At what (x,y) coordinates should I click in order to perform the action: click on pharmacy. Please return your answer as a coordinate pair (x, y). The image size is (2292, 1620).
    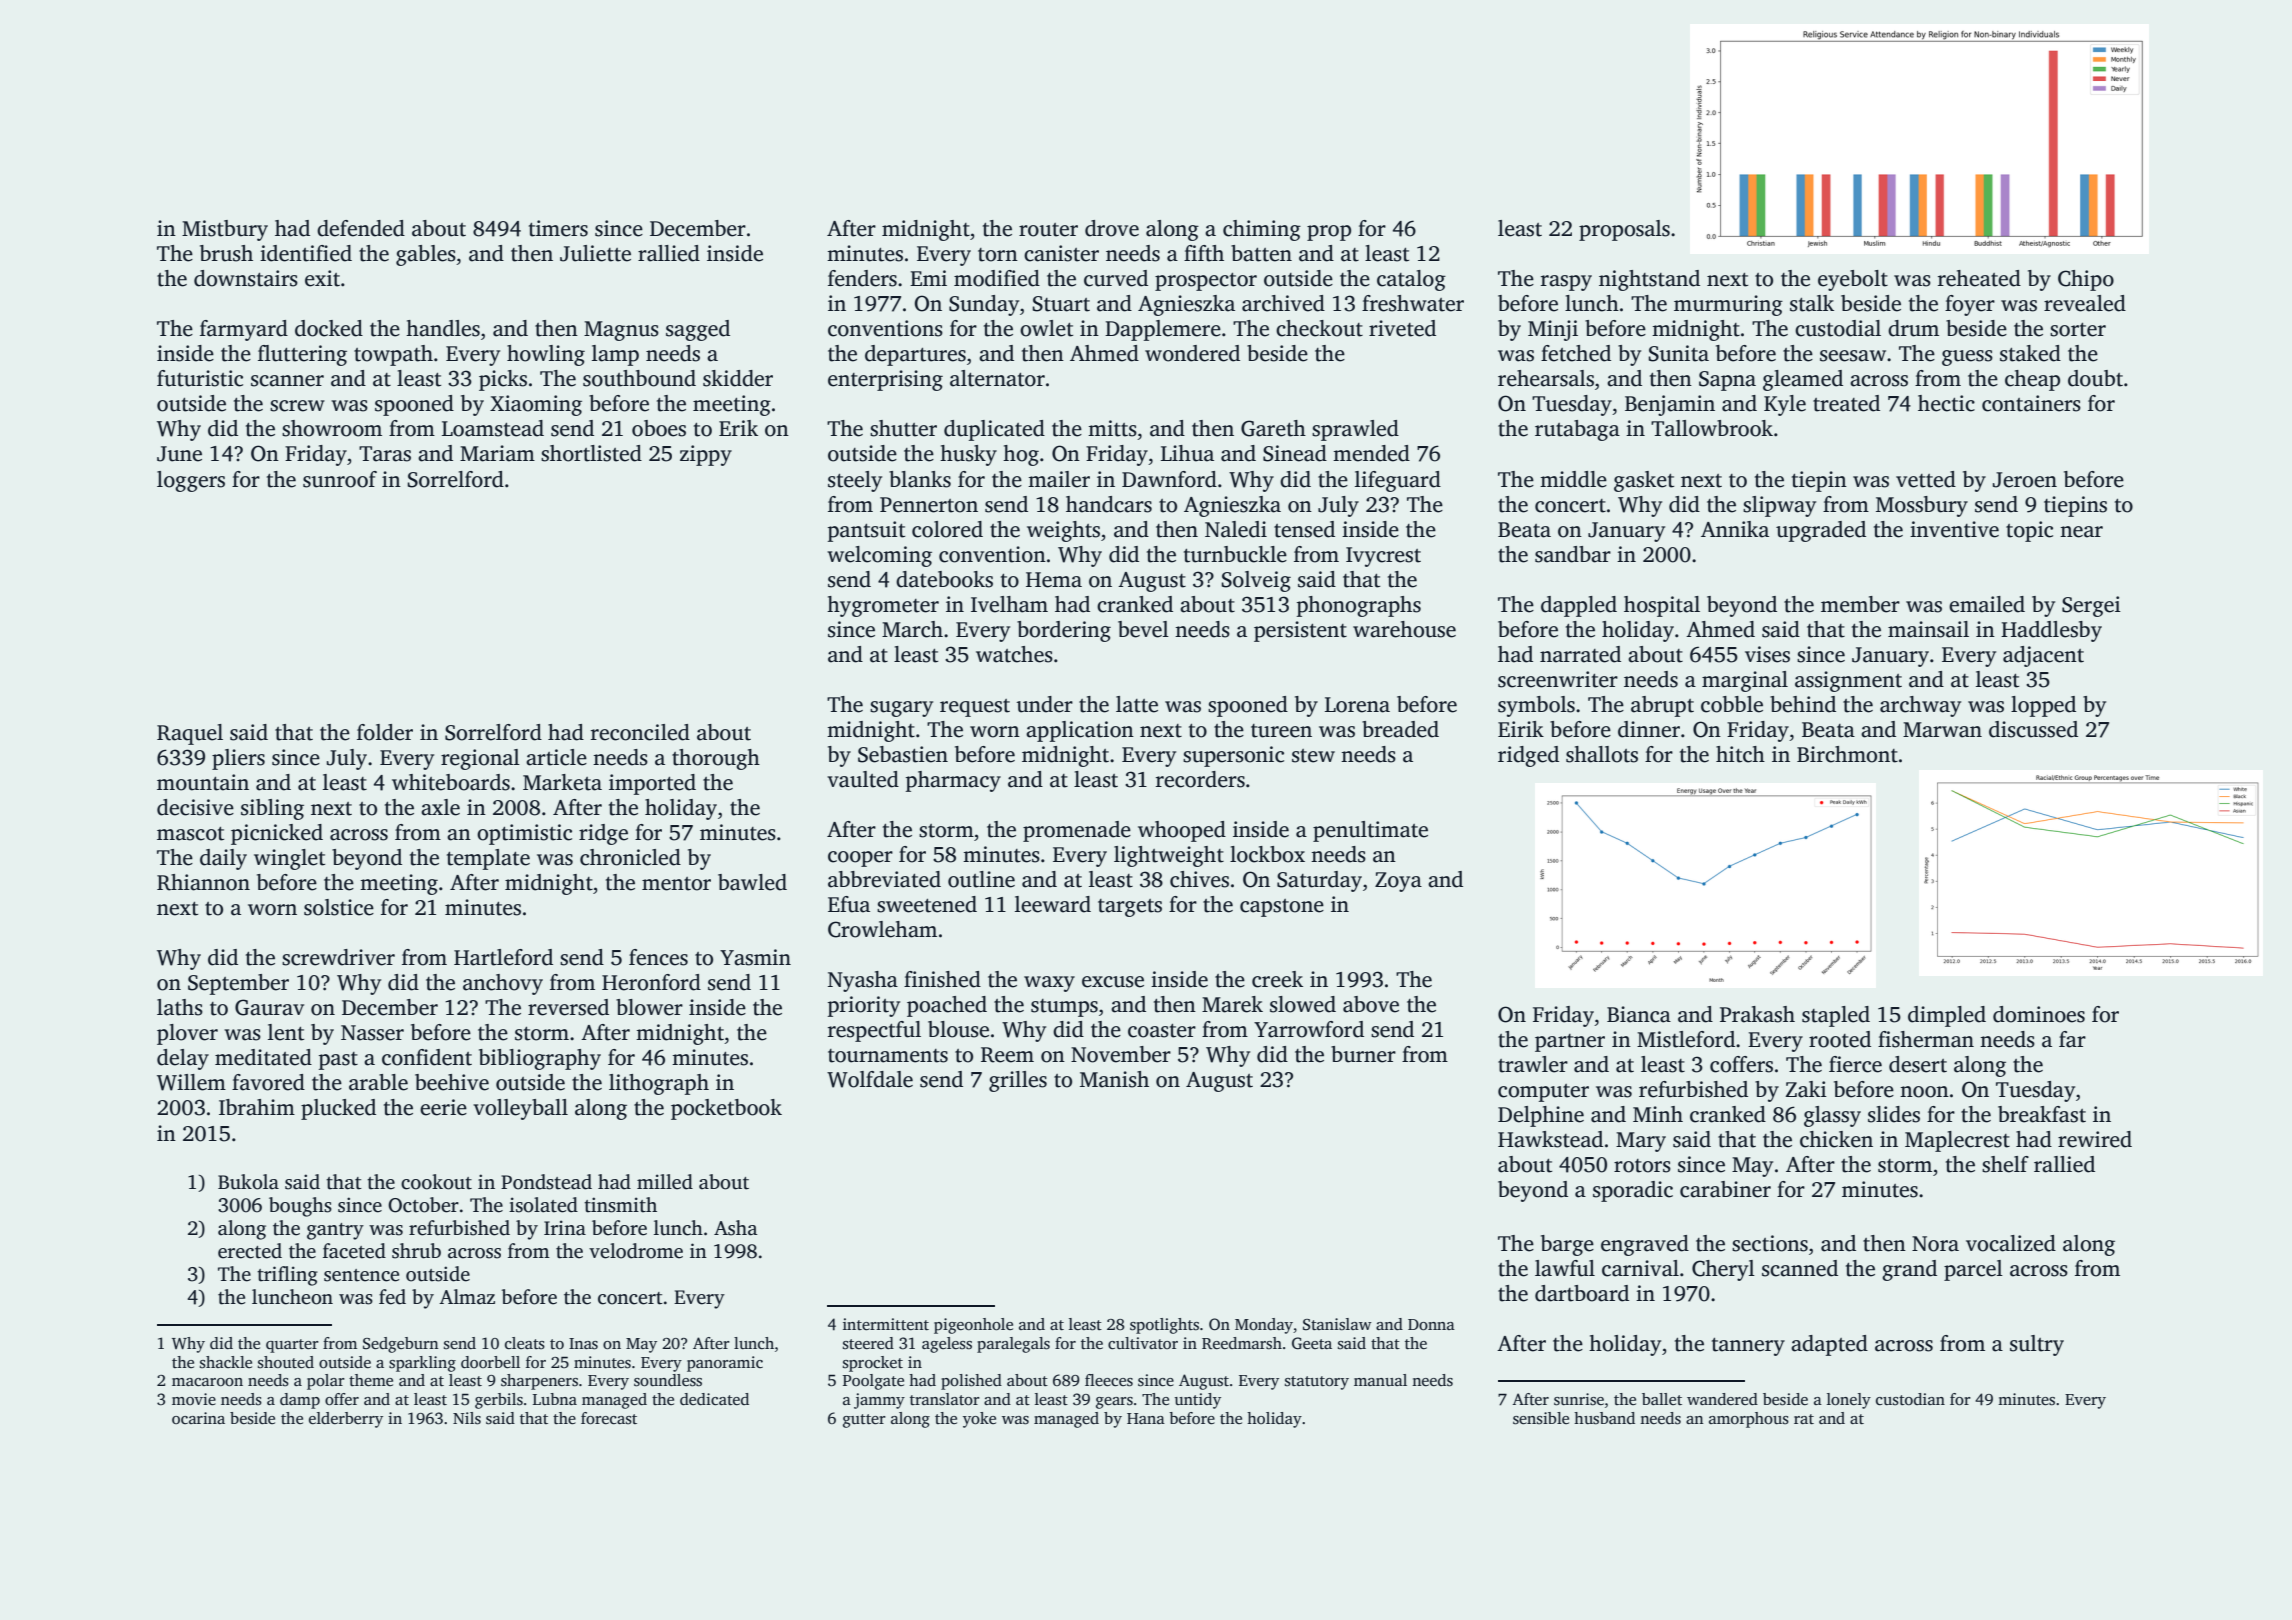
    Looking at the image, I should click on (953, 781).
